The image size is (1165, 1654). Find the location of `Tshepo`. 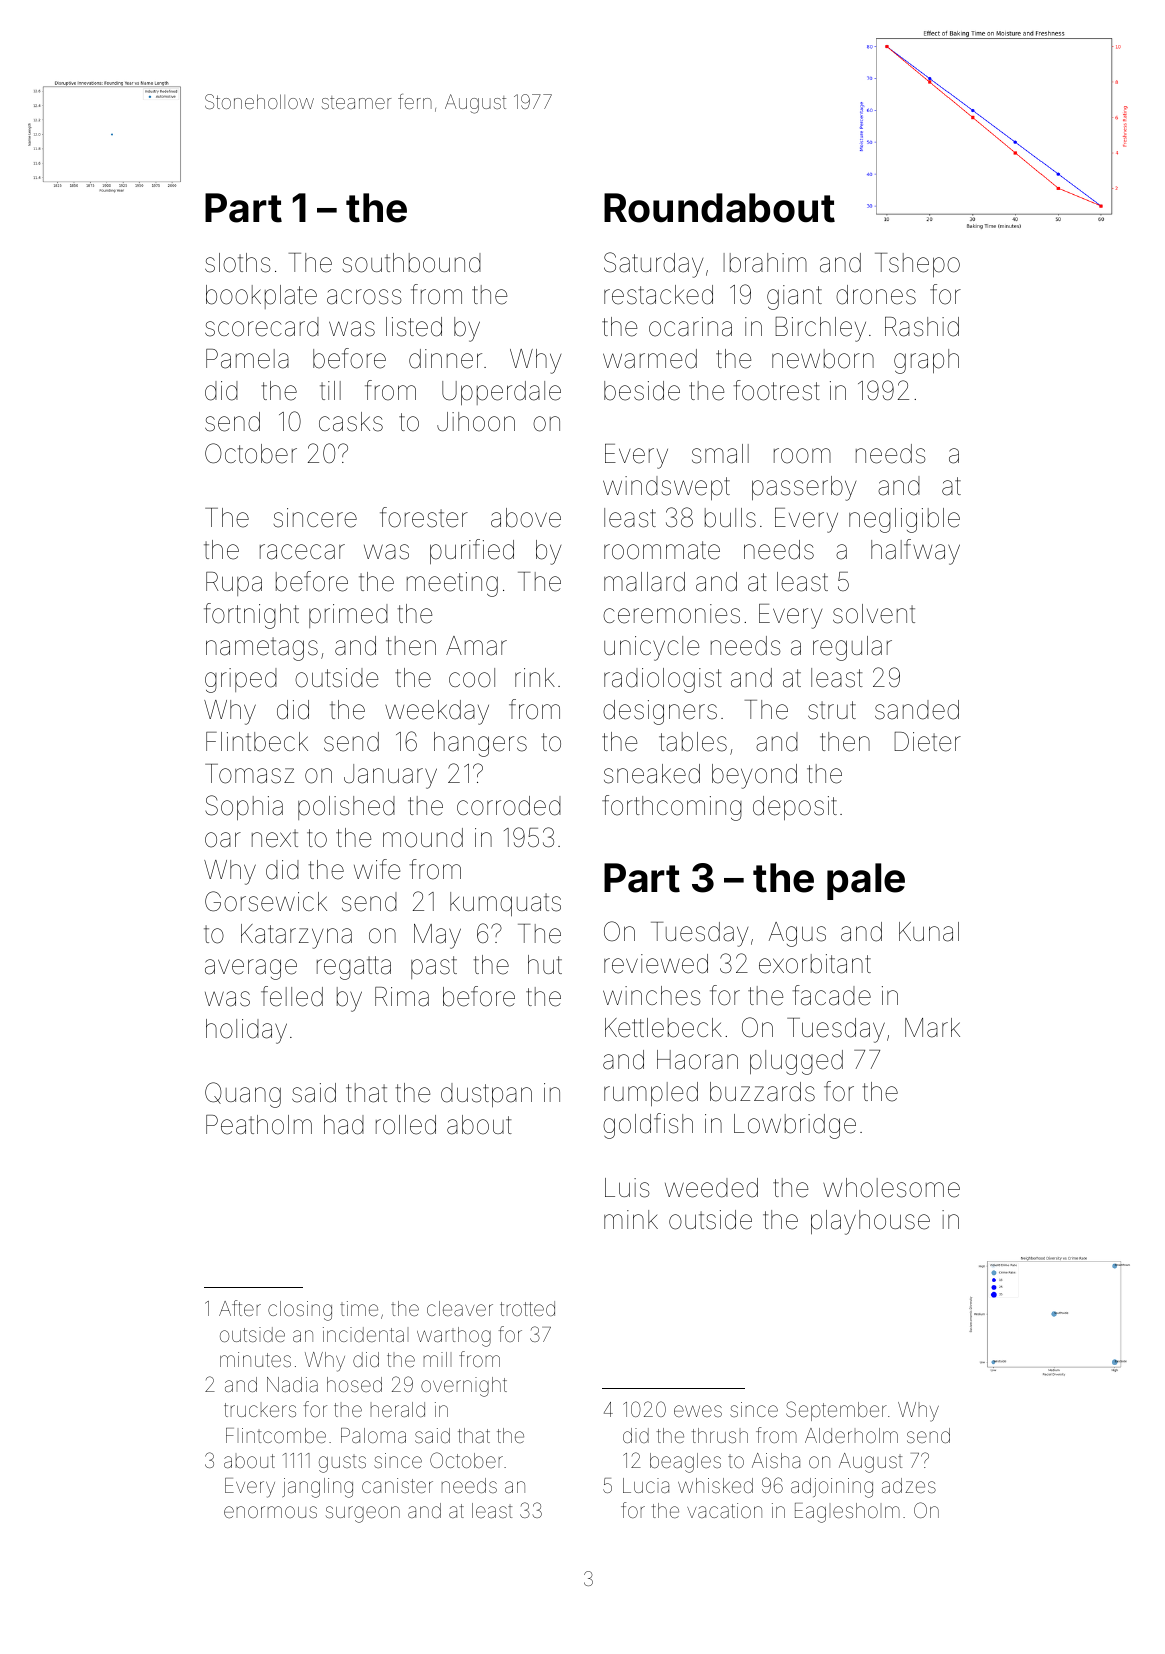

Tshepo is located at coordinates (917, 265).
